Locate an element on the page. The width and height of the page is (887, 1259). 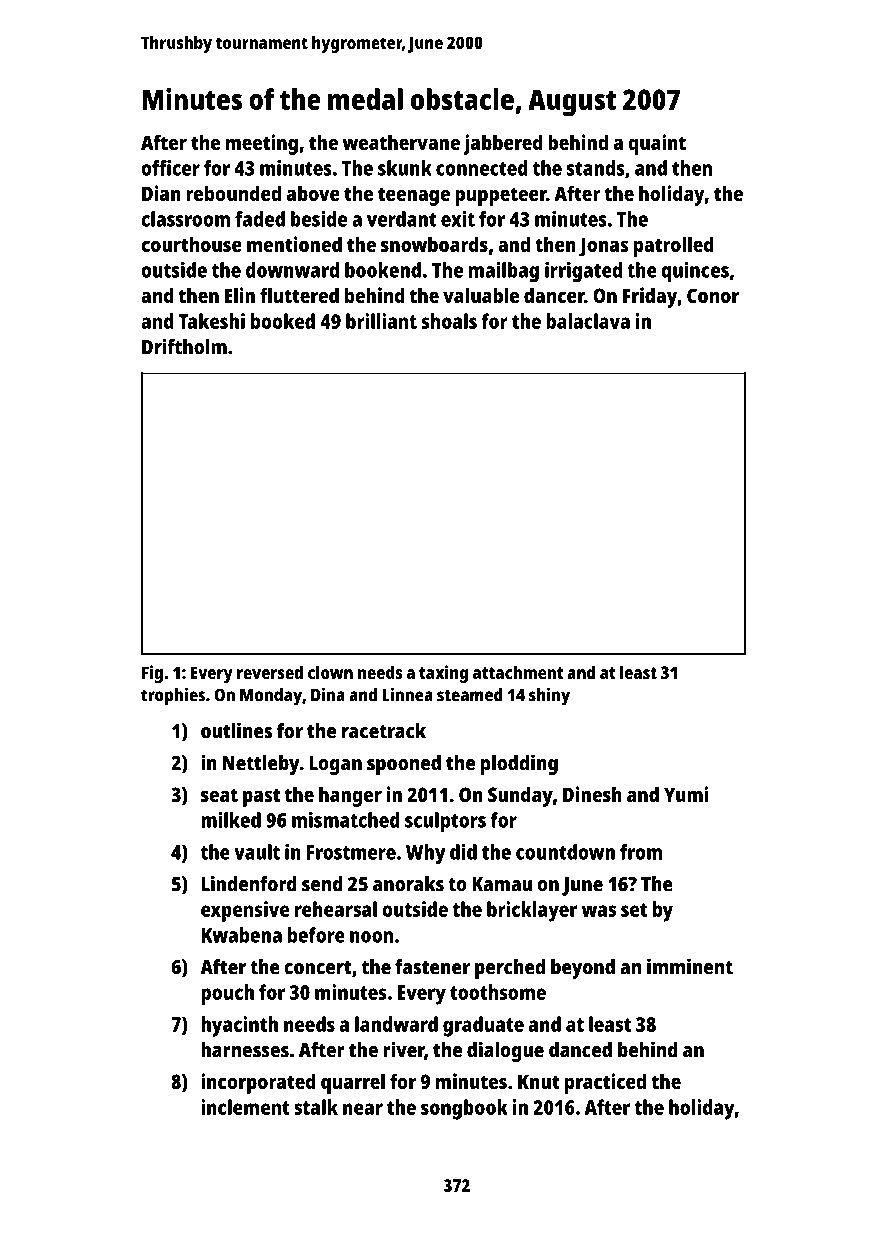
quaint is located at coordinates (657, 144).
